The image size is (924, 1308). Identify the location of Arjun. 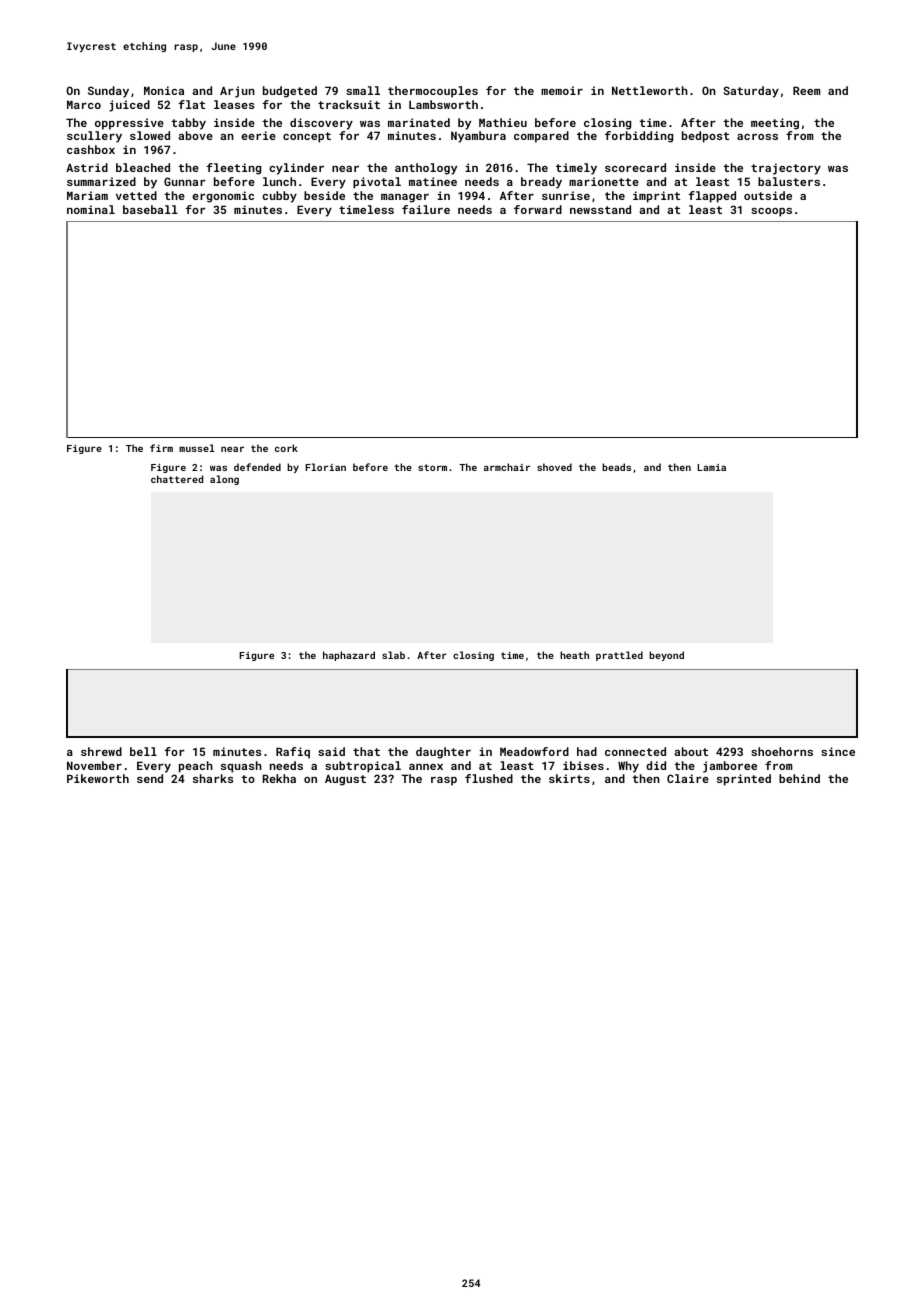
(237, 92).
